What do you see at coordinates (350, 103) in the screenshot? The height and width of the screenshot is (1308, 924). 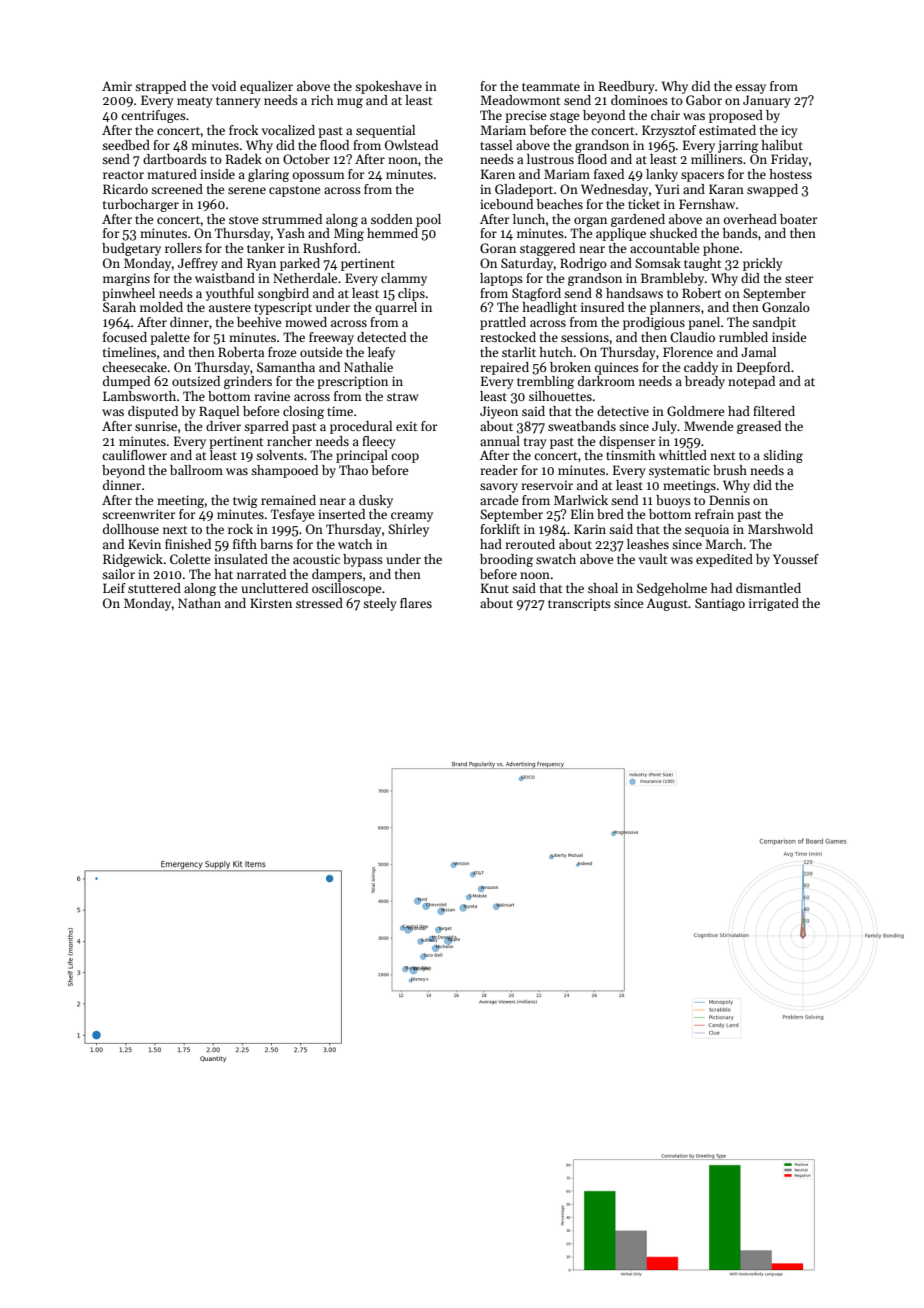 I see `mug` at bounding box center [350, 103].
